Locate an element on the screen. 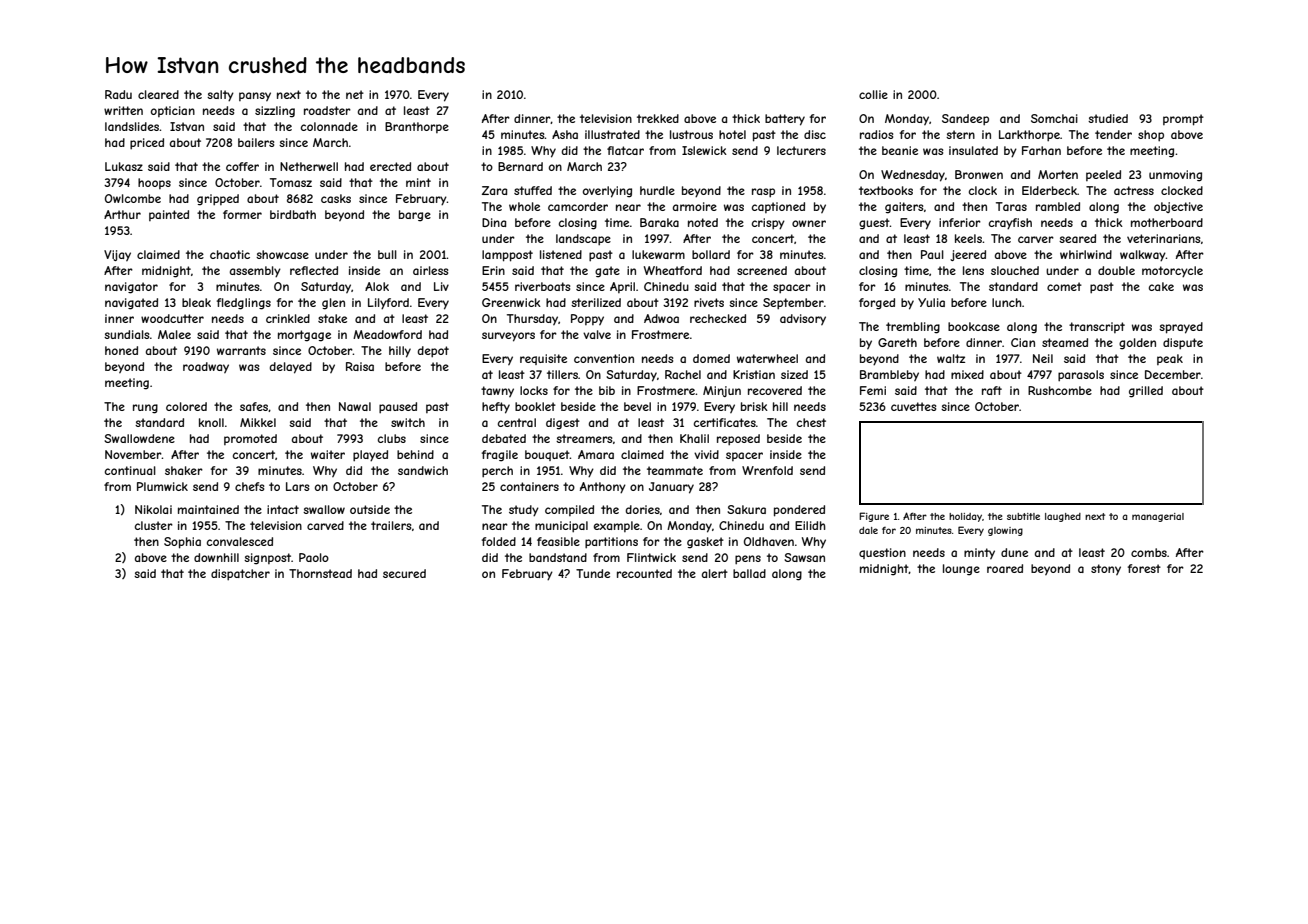 The width and height of the screenshot is (1308, 924). Raisa is located at coordinates (360, 366).
